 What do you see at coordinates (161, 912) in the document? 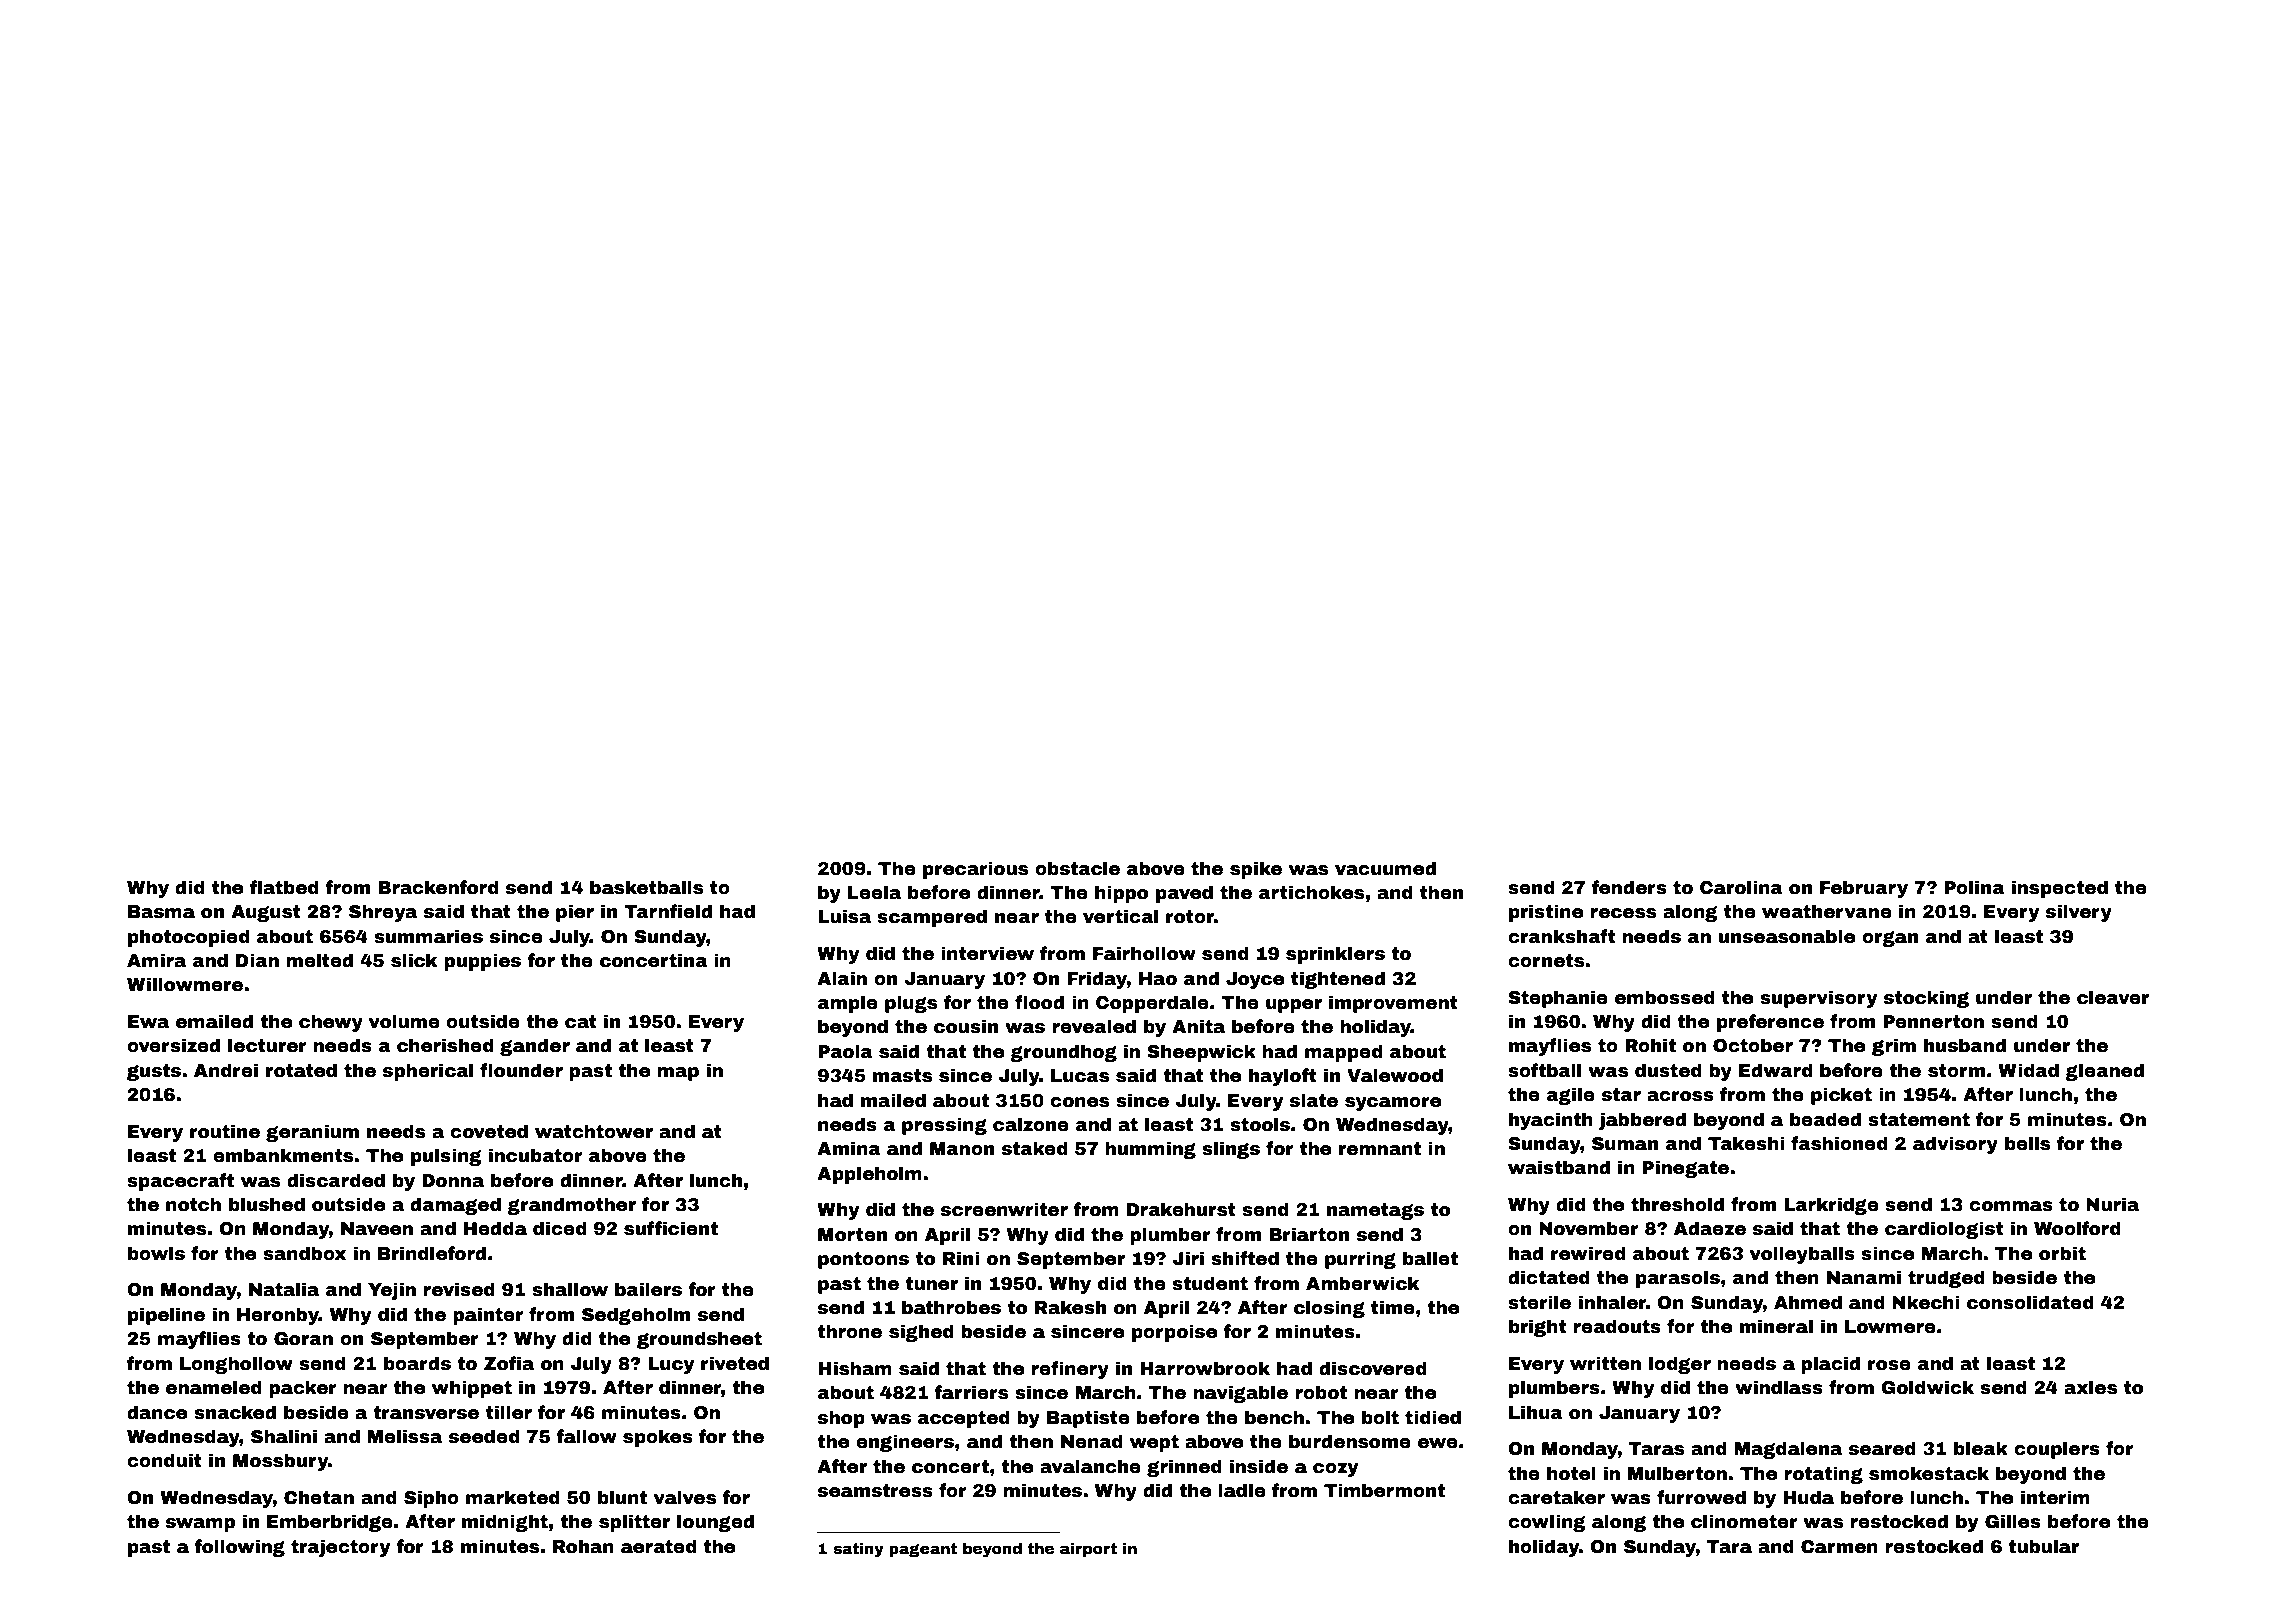
I see `Basma` at bounding box center [161, 912].
